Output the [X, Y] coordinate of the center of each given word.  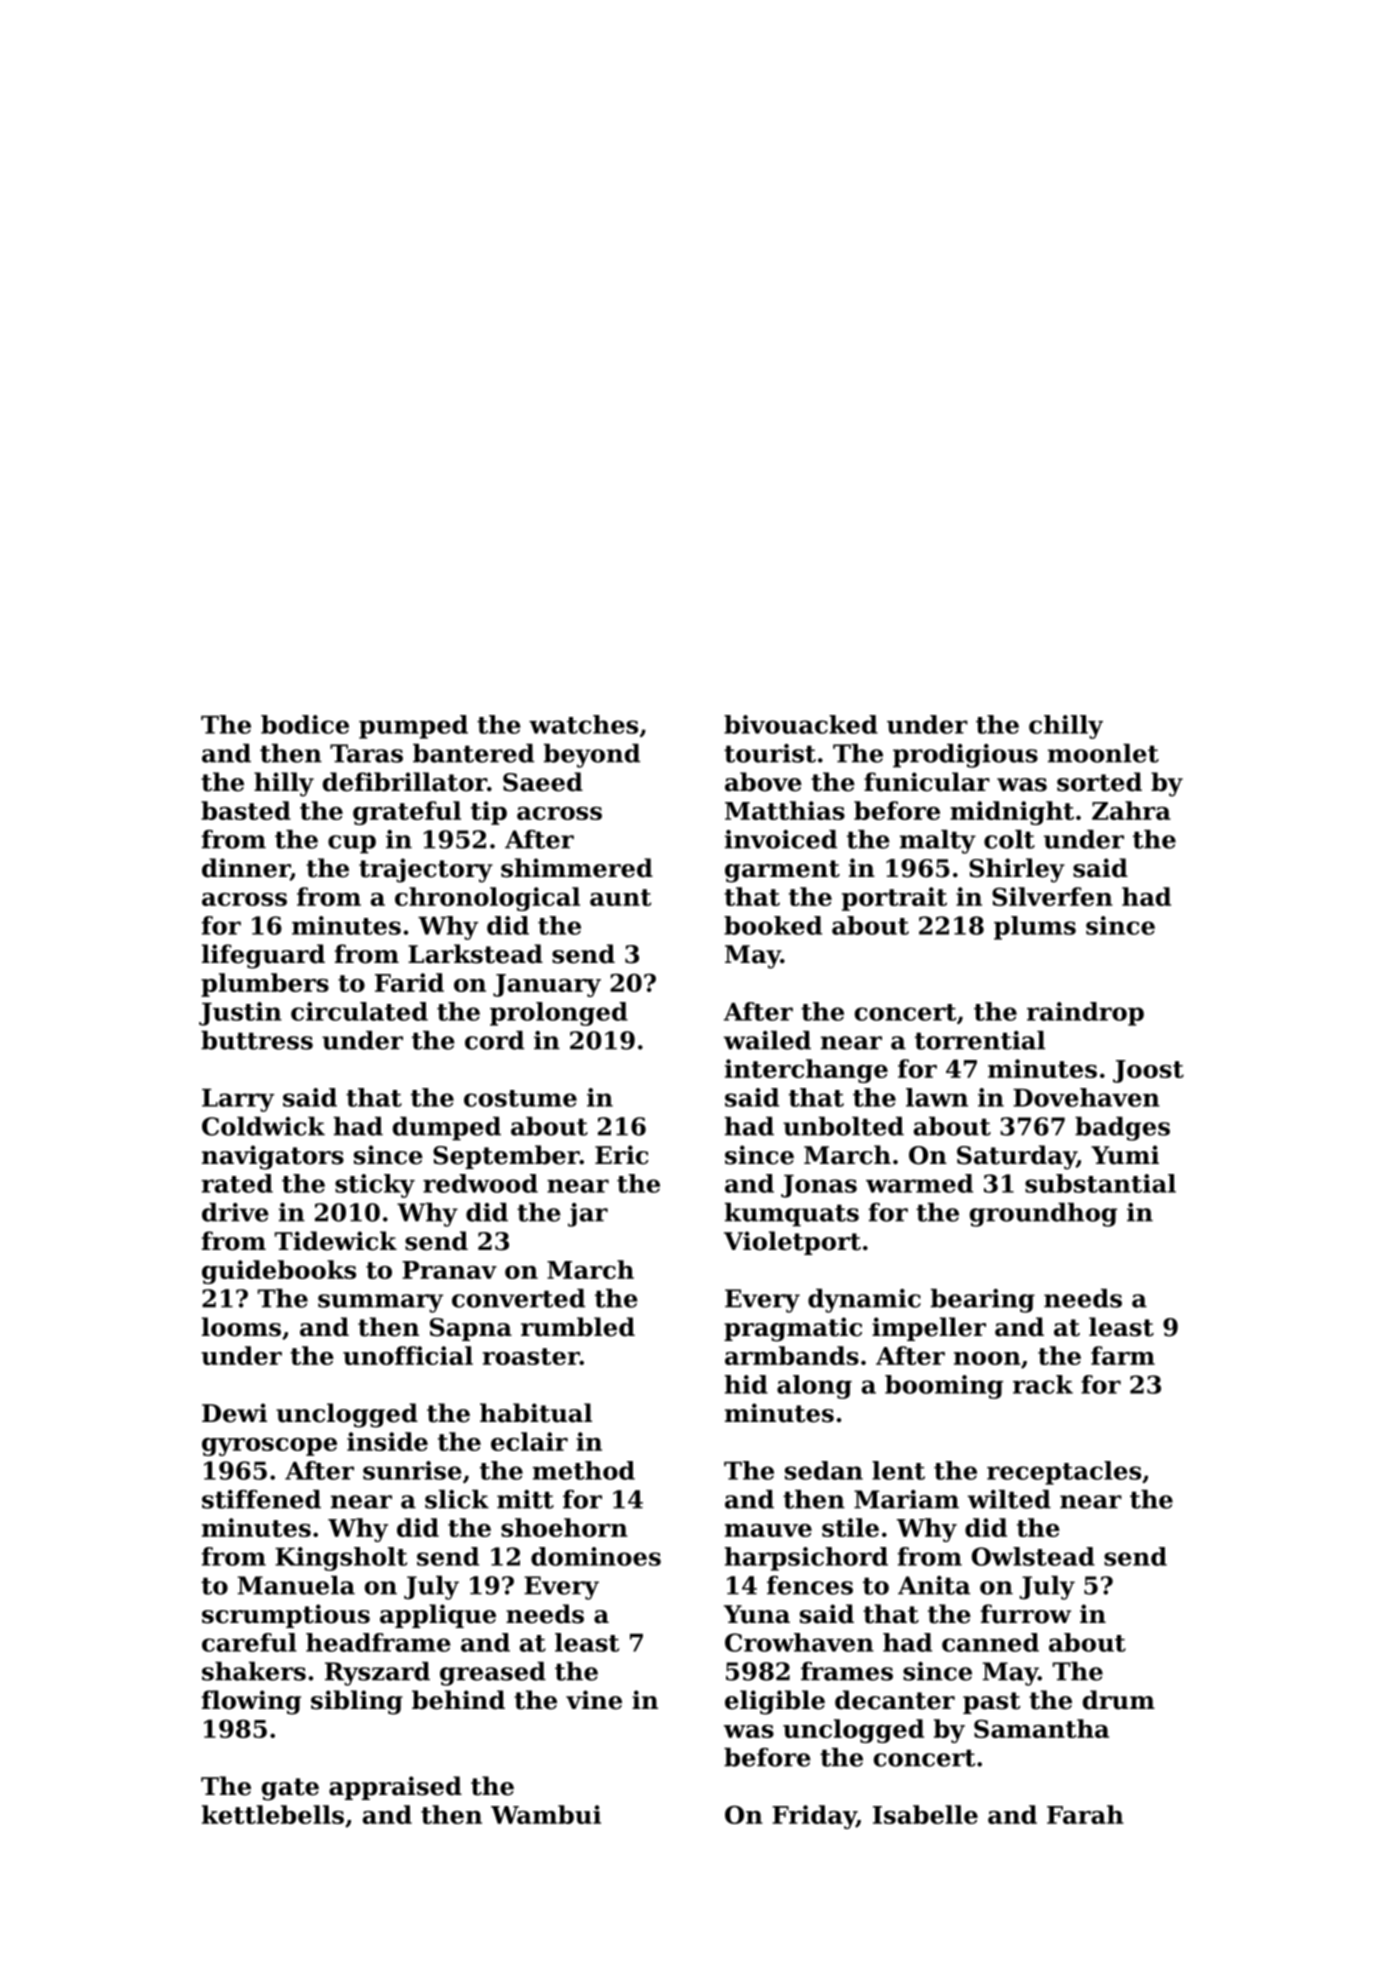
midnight [1012, 813]
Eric [622, 1155]
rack [1043, 1384]
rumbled [578, 1327]
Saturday [1016, 1157]
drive [235, 1212]
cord [494, 1040]
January [547, 985]
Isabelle [925, 1814]
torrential [980, 1040]
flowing [251, 1702]
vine [594, 1700]
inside [387, 1441]
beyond [592, 756]
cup [352, 844]
